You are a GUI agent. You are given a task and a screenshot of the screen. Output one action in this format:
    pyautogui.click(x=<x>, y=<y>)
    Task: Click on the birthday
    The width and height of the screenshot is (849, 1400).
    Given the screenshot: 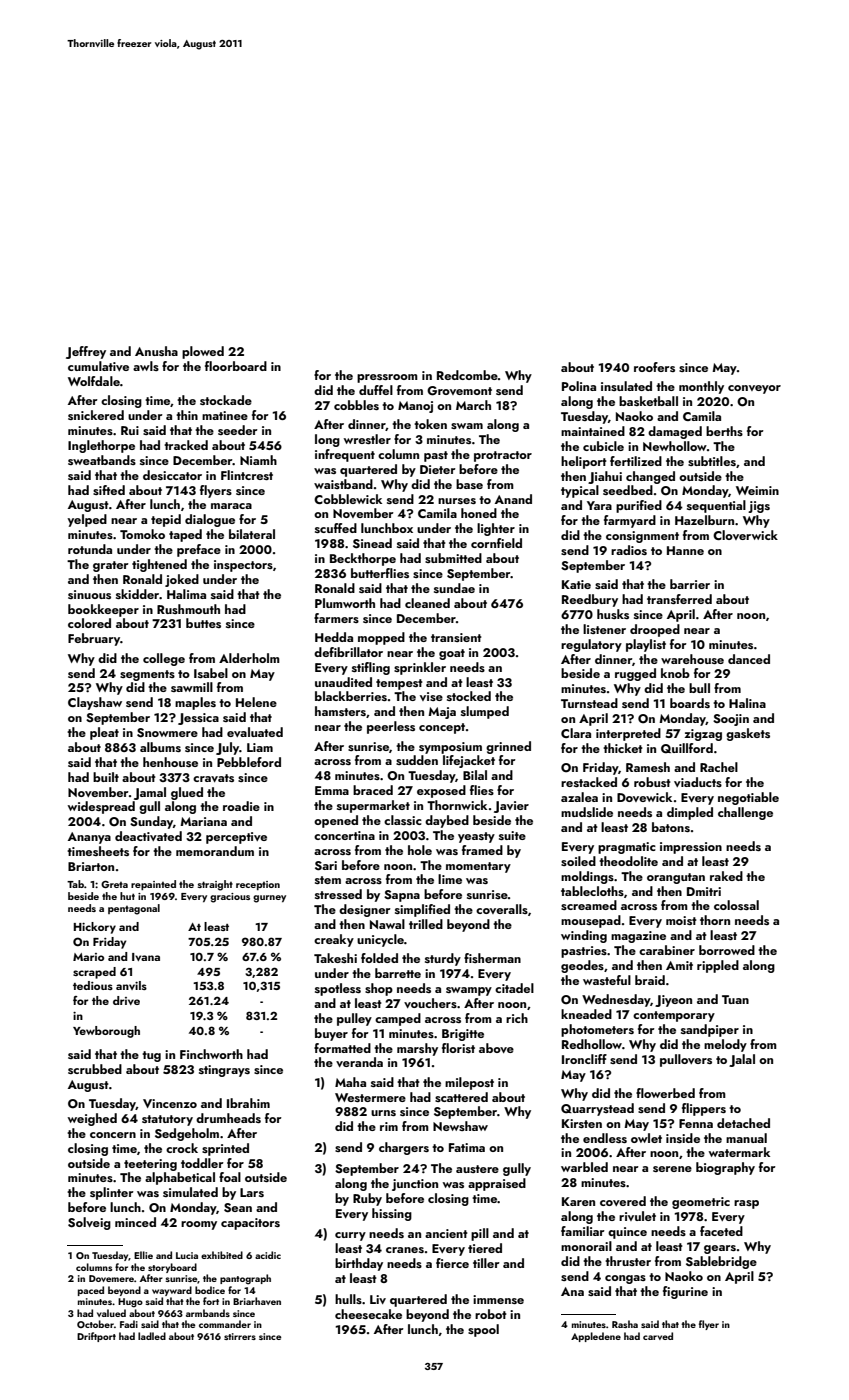 What is the action you would take?
    pyautogui.click(x=359, y=1264)
